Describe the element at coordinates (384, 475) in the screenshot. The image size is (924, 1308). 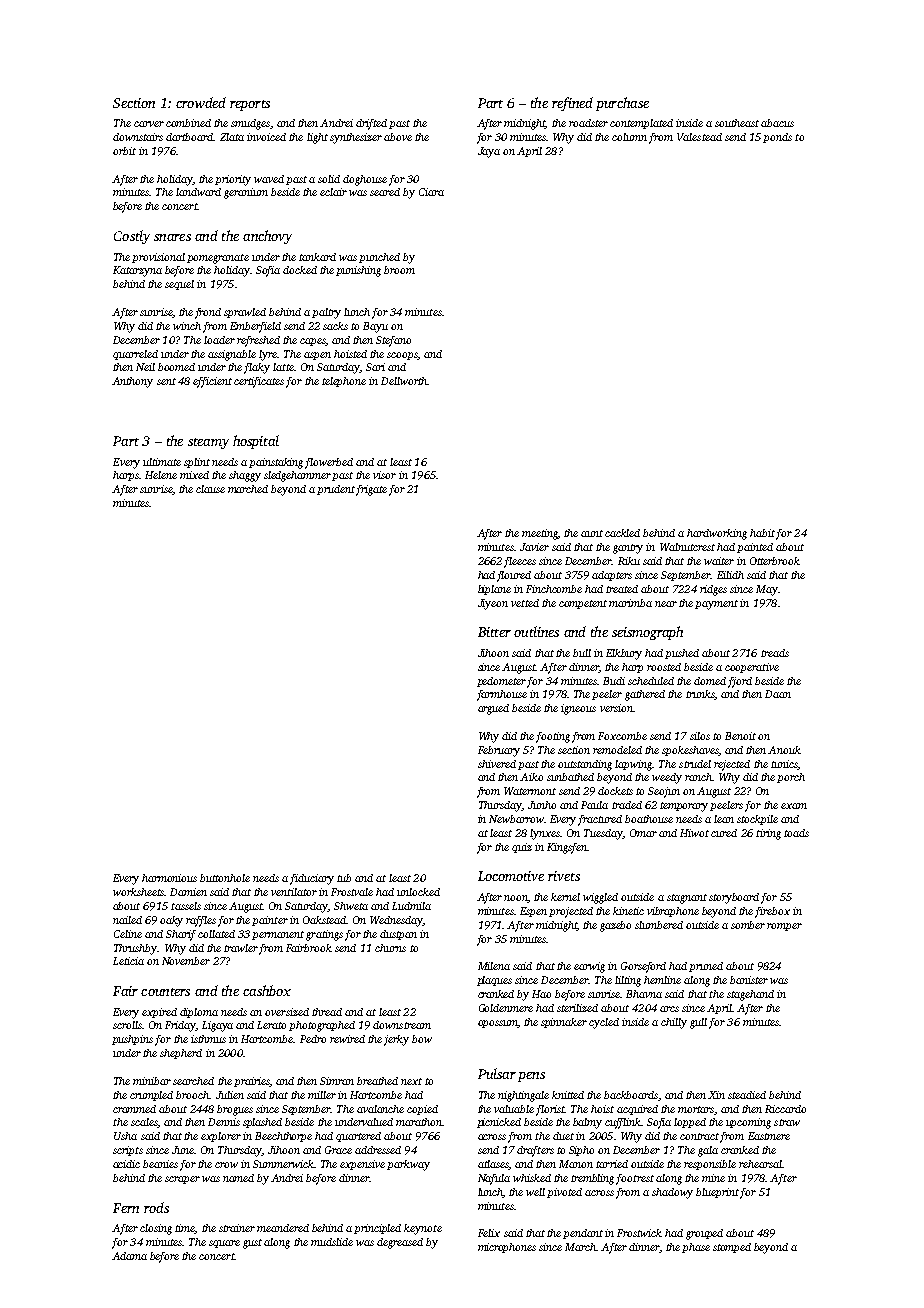
I see `visor` at that location.
